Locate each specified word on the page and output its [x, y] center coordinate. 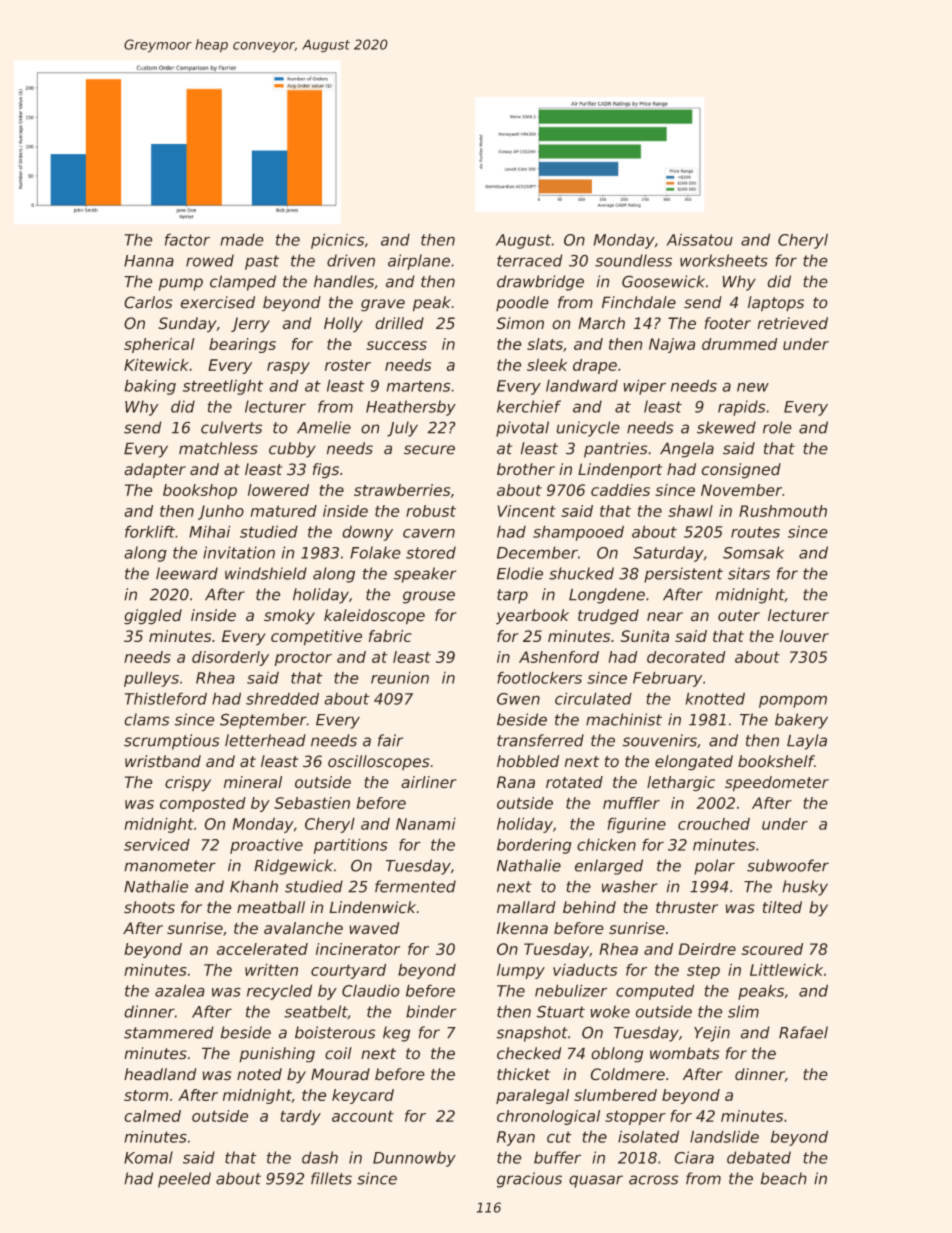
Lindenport [620, 470]
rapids [741, 408]
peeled [184, 1180]
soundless [633, 260]
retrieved [793, 323]
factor [187, 240]
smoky [289, 616]
